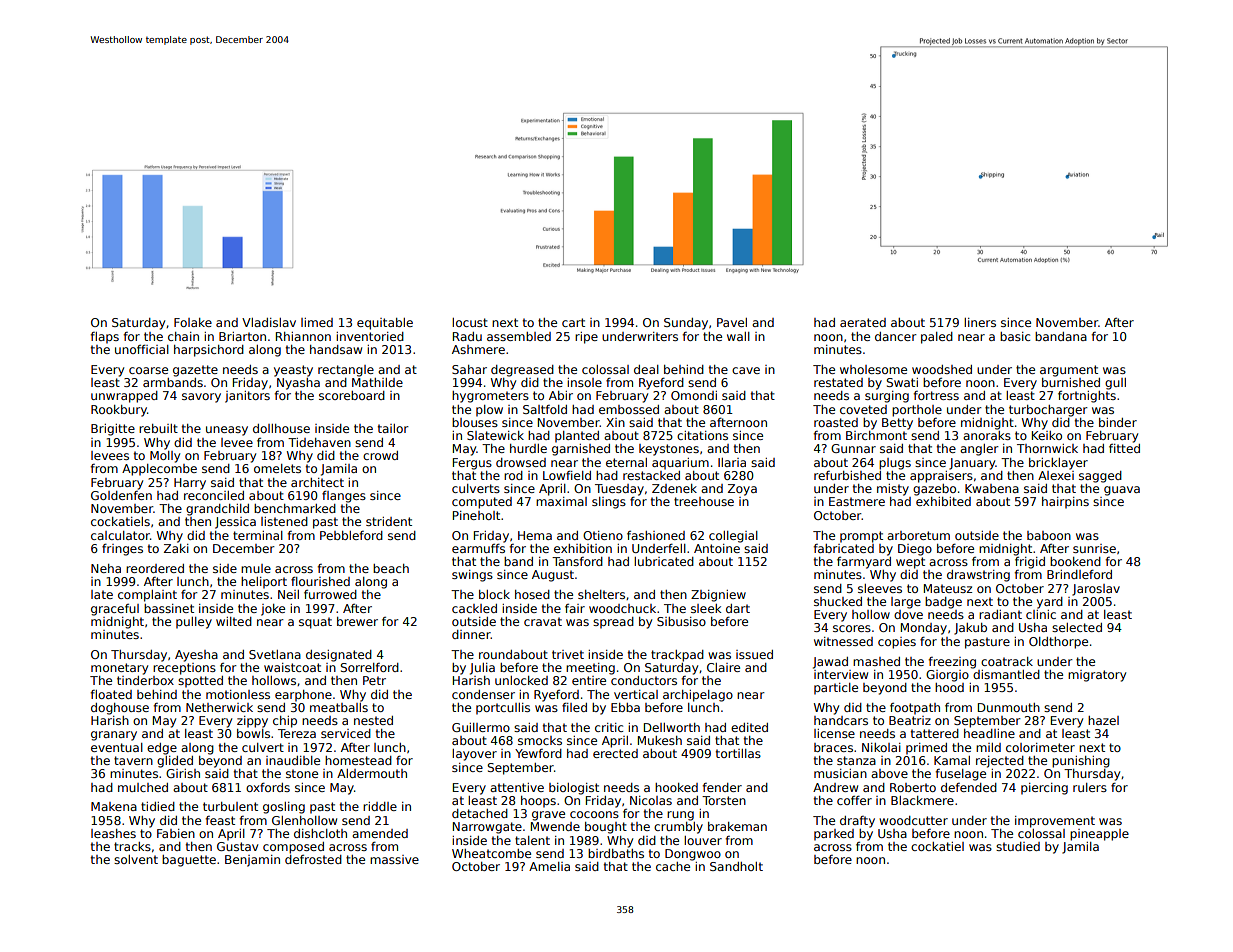  Describe the element at coordinates (1047, 448) in the page. I see `Thornwick` at that location.
